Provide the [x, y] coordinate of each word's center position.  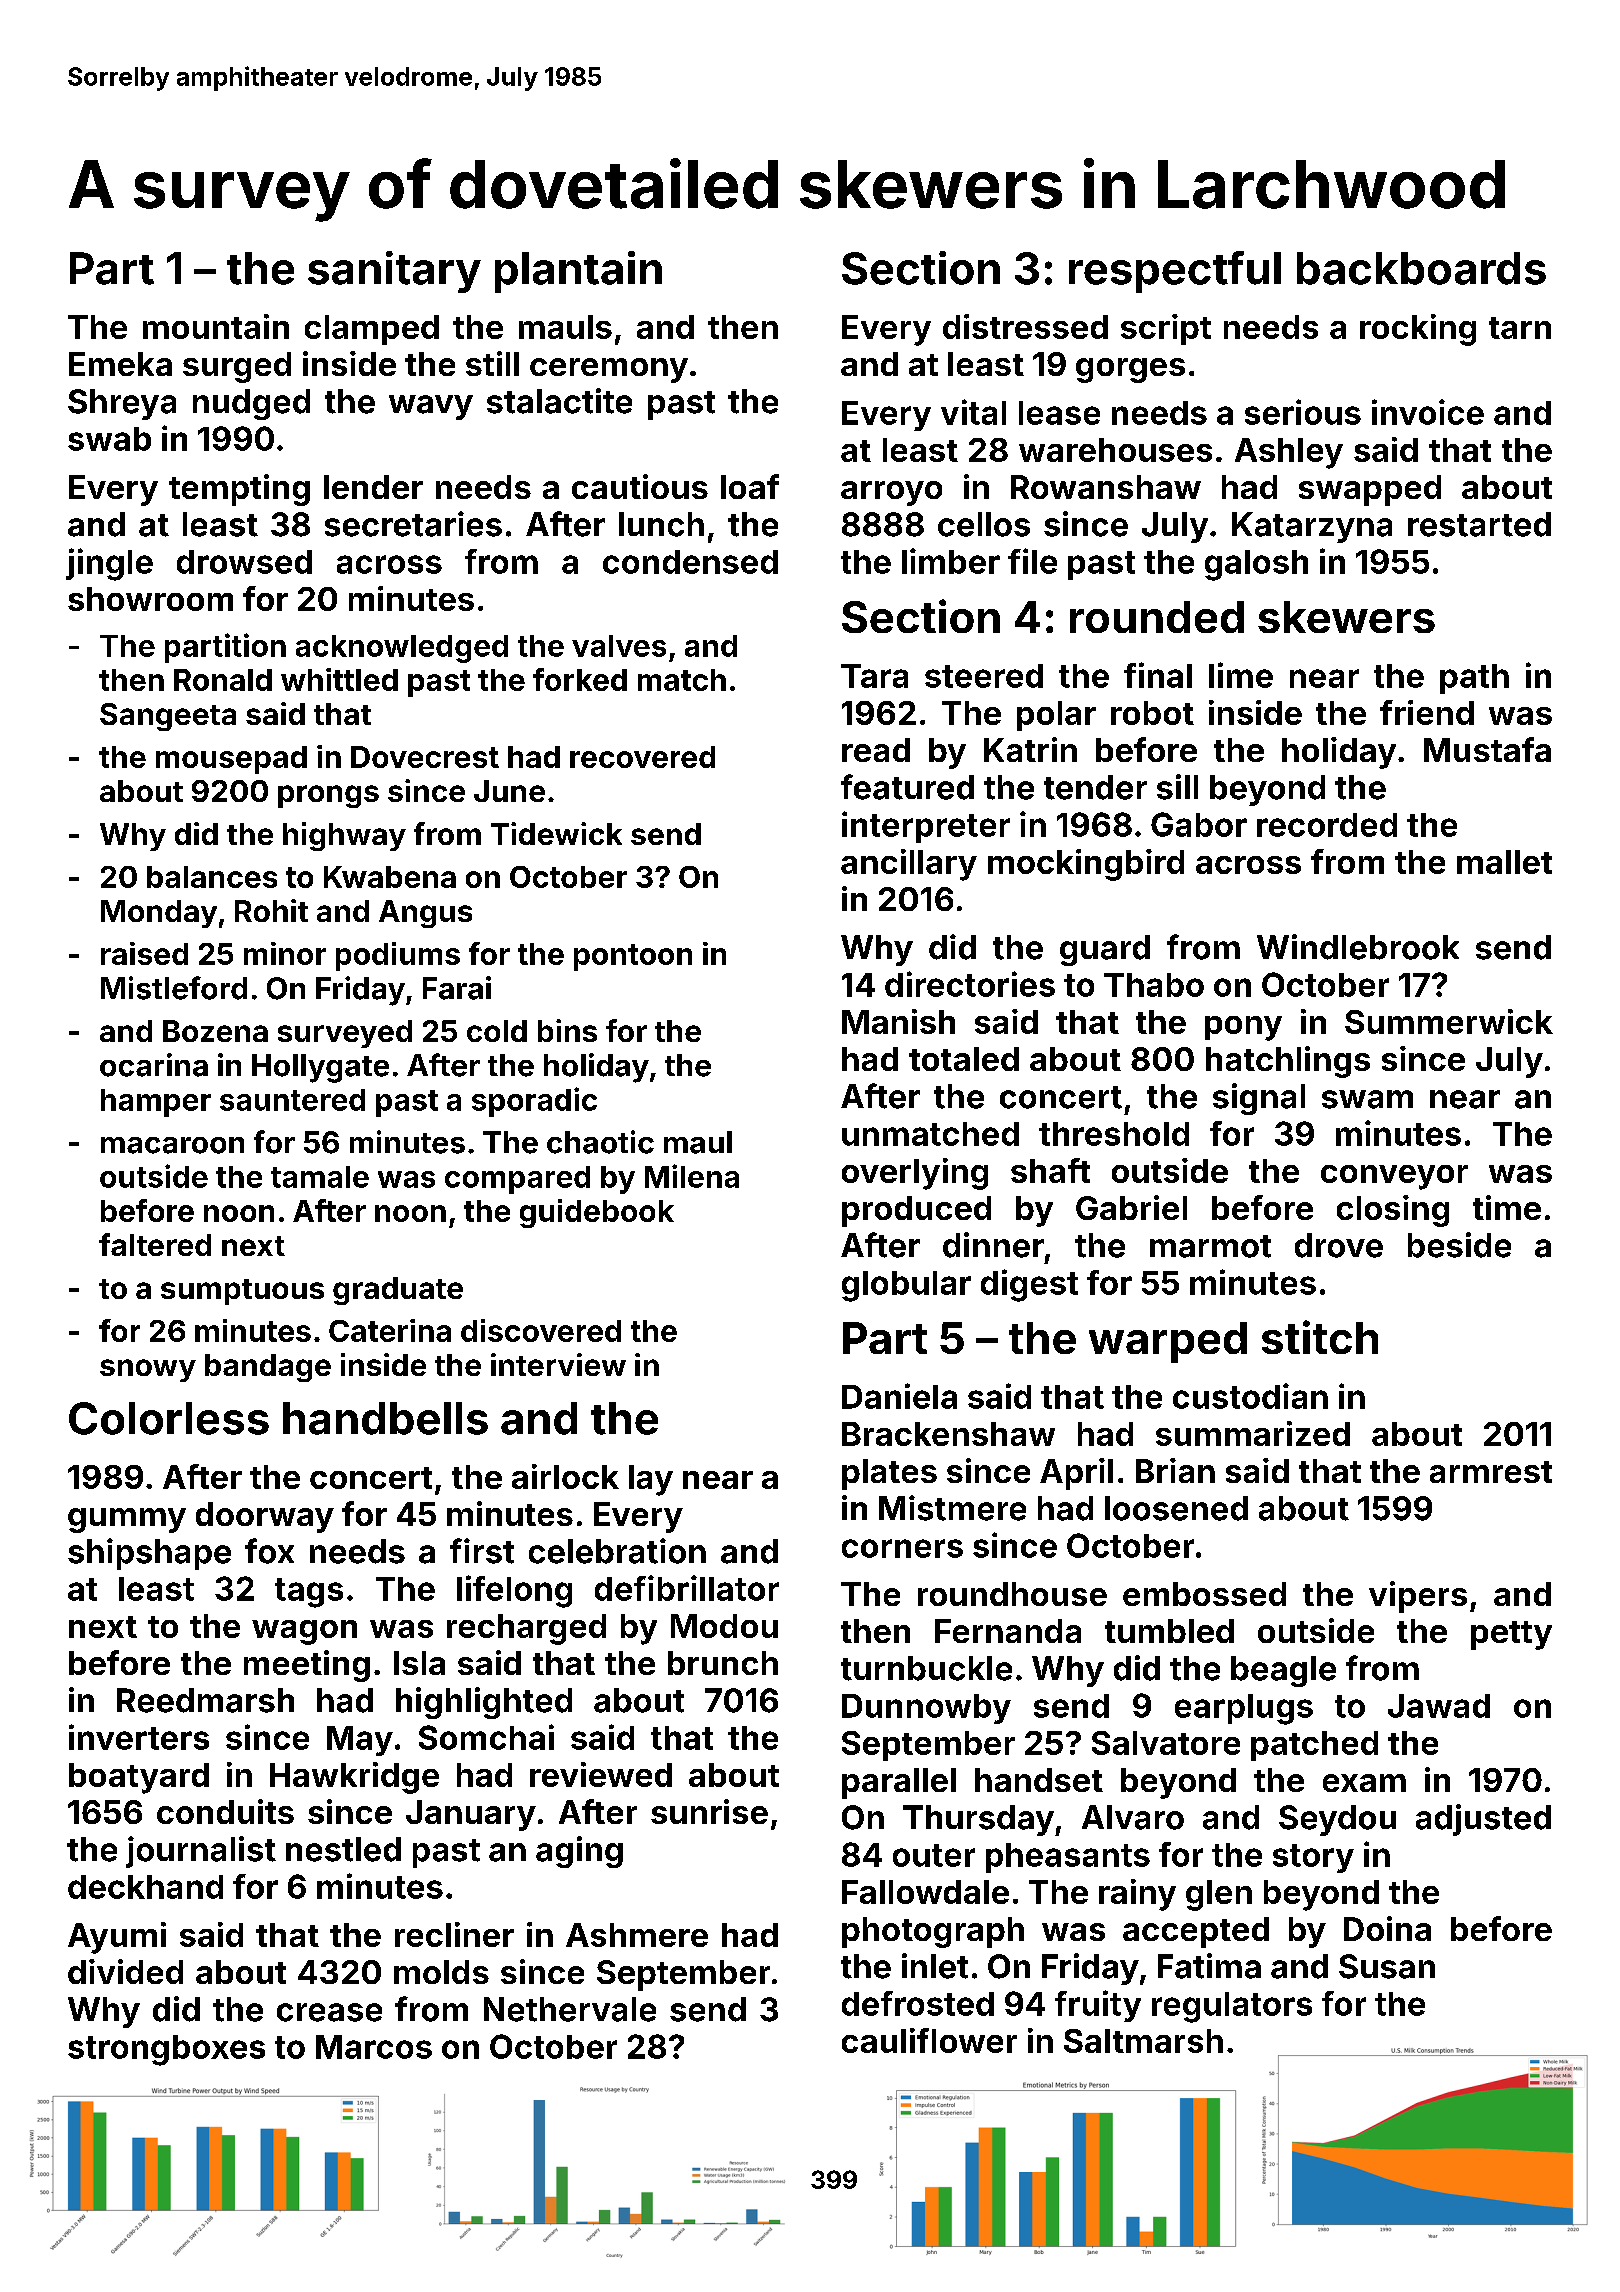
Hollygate [320, 1068]
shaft [1050, 1170]
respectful [1175, 272]
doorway [265, 1517]
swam [1367, 1099]
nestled [343, 1849]
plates [889, 1474]
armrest [1491, 1472]
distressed [1025, 326]
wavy [431, 407]
